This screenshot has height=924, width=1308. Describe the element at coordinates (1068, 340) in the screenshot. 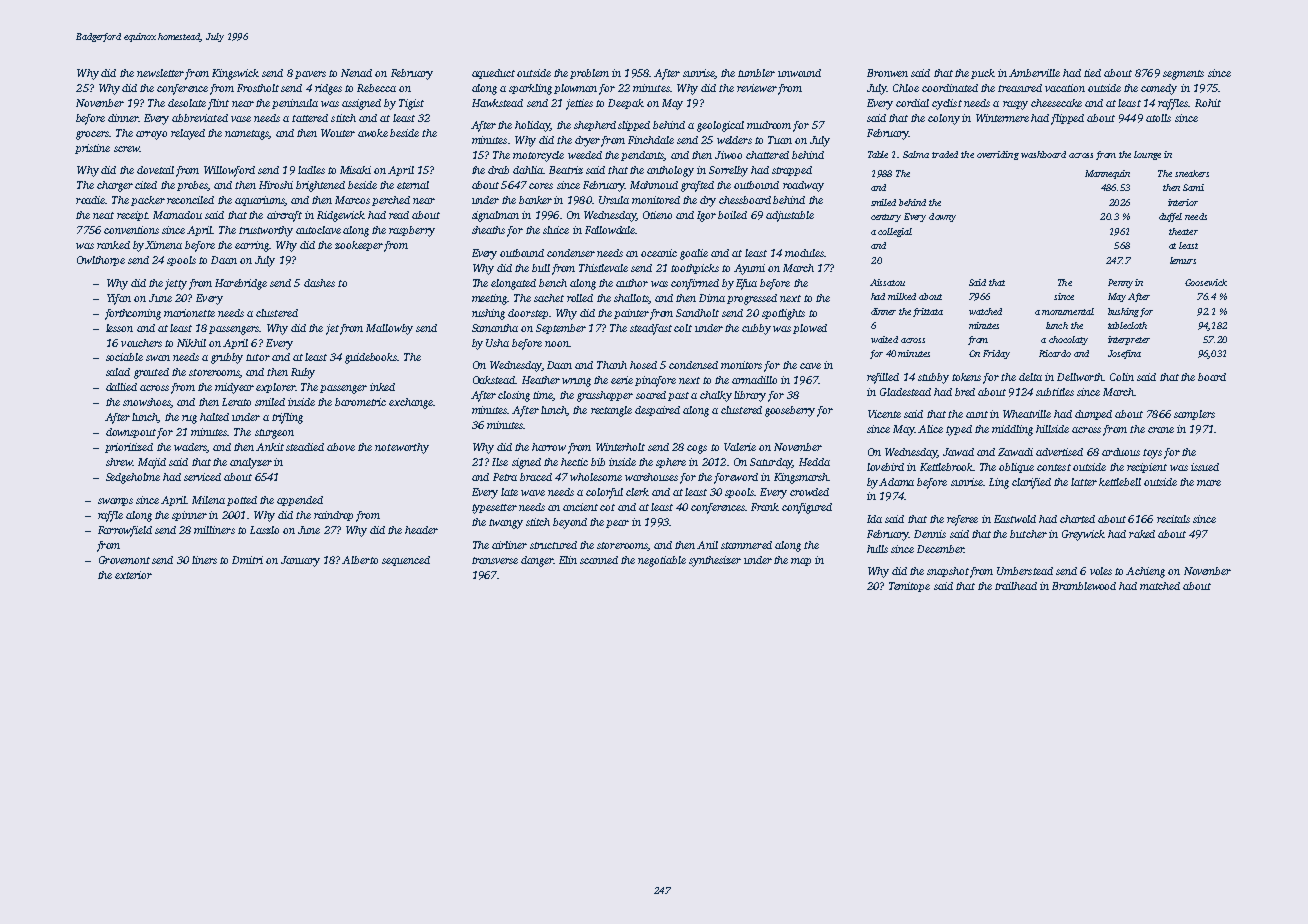

I see `chocolaty` at that location.
